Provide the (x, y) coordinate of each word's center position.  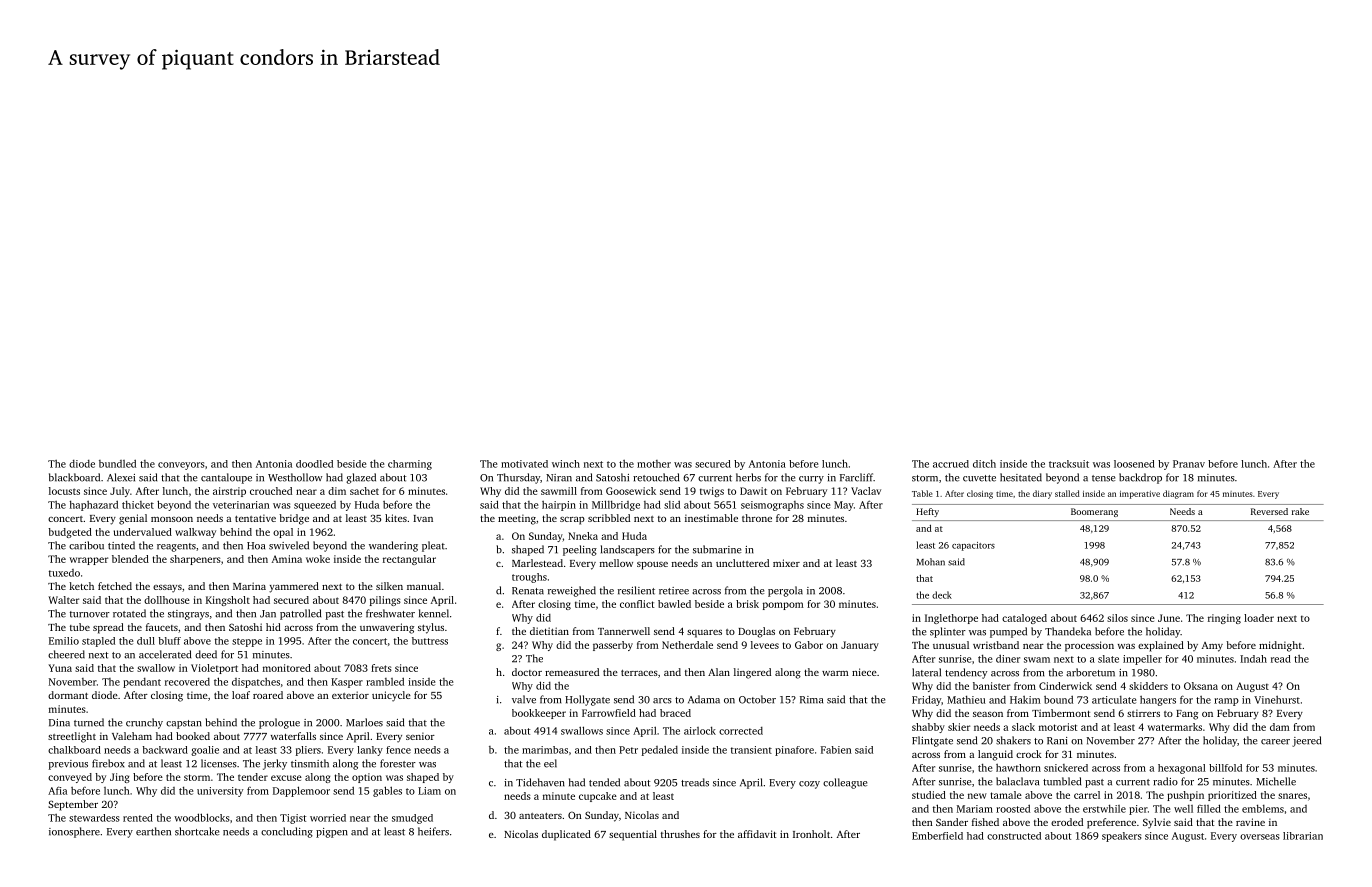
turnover (90, 614)
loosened (1134, 464)
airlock (700, 730)
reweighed (572, 591)
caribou (86, 545)
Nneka (583, 536)
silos (1117, 618)
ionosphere (74, 832)
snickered (1066, 768)
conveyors (181, 466)
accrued (951, 464)
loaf (241, 695)
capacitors (973, 546)
